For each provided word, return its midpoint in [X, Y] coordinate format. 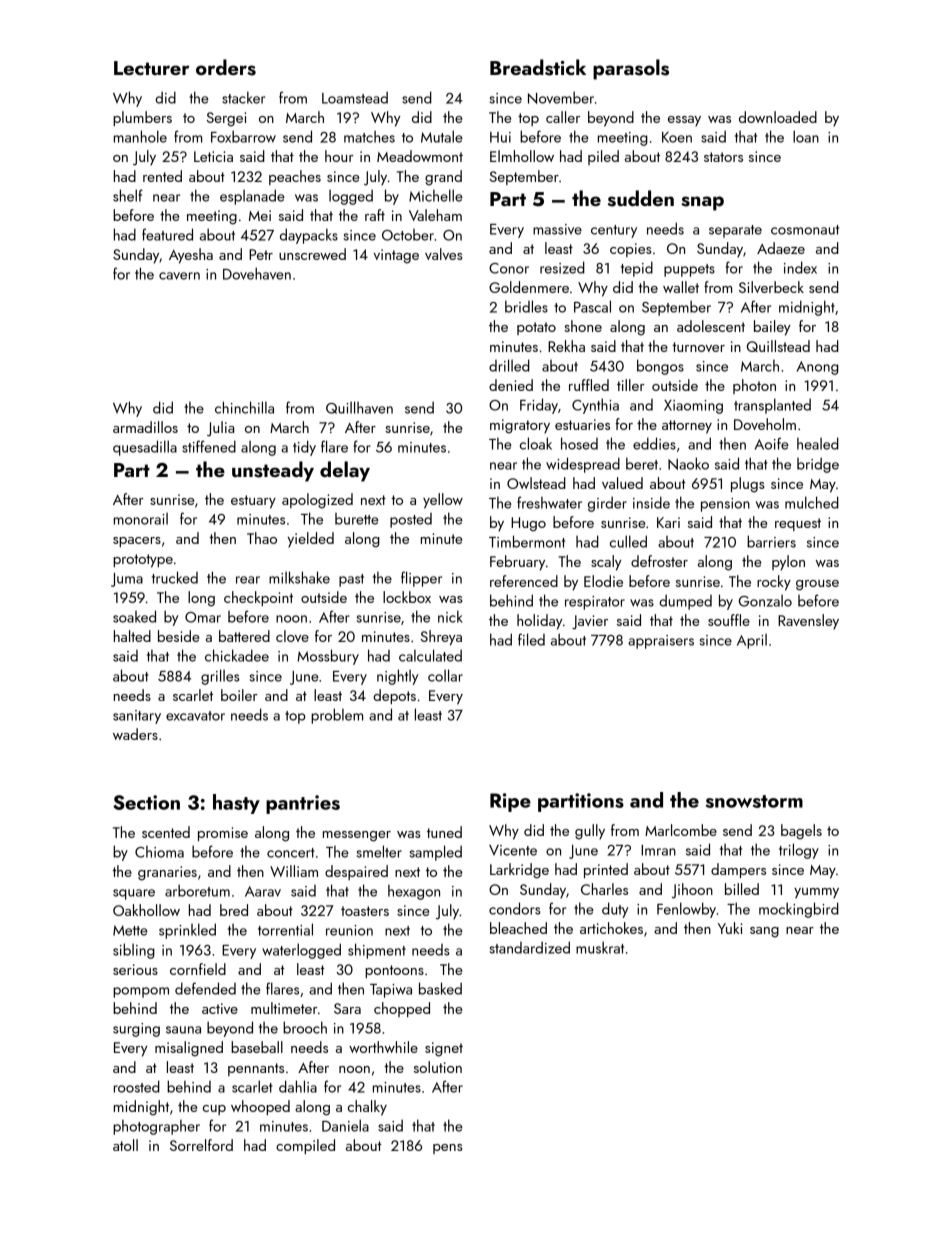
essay [684, 121]
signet [444, 1049]
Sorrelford [201, 1145]
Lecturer [152, 68]
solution [438, 1067]
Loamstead [355, 97]
